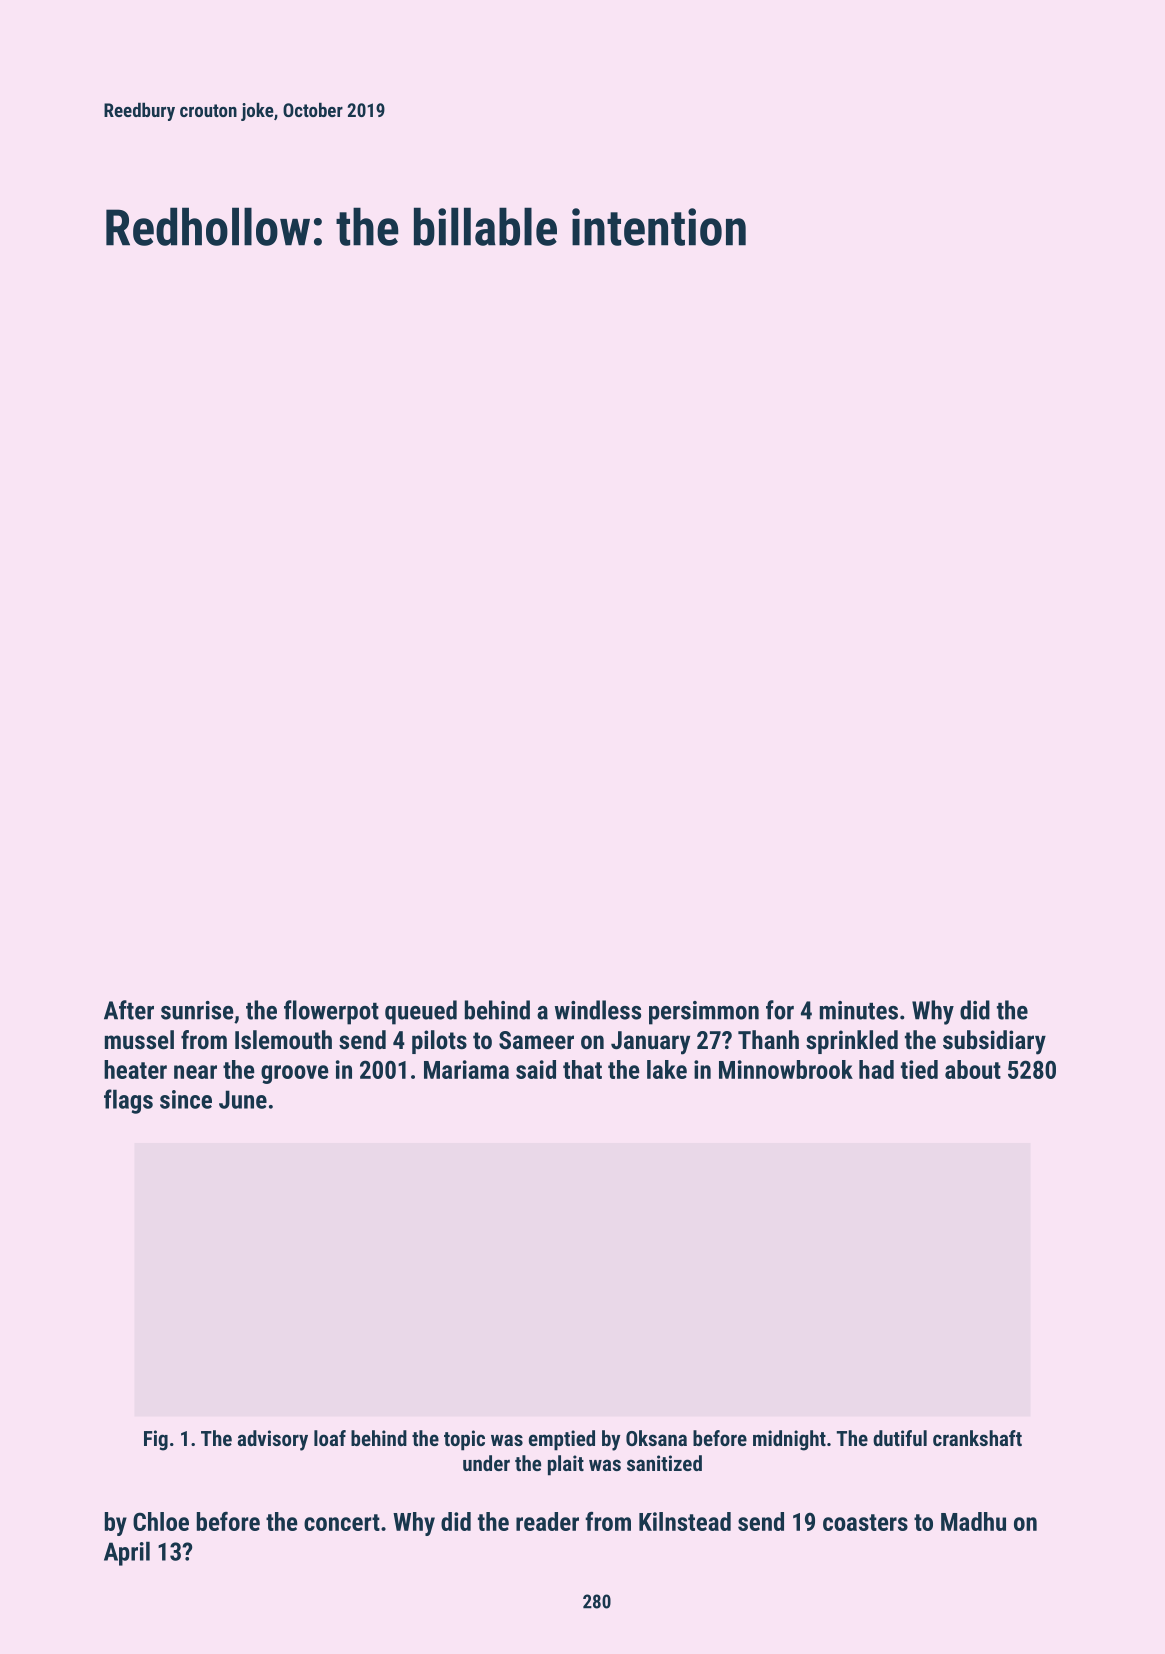 Image resolution: width=1165 pixels, height=1654 pixels. I want to click on Fig, so click(156, 1440).
